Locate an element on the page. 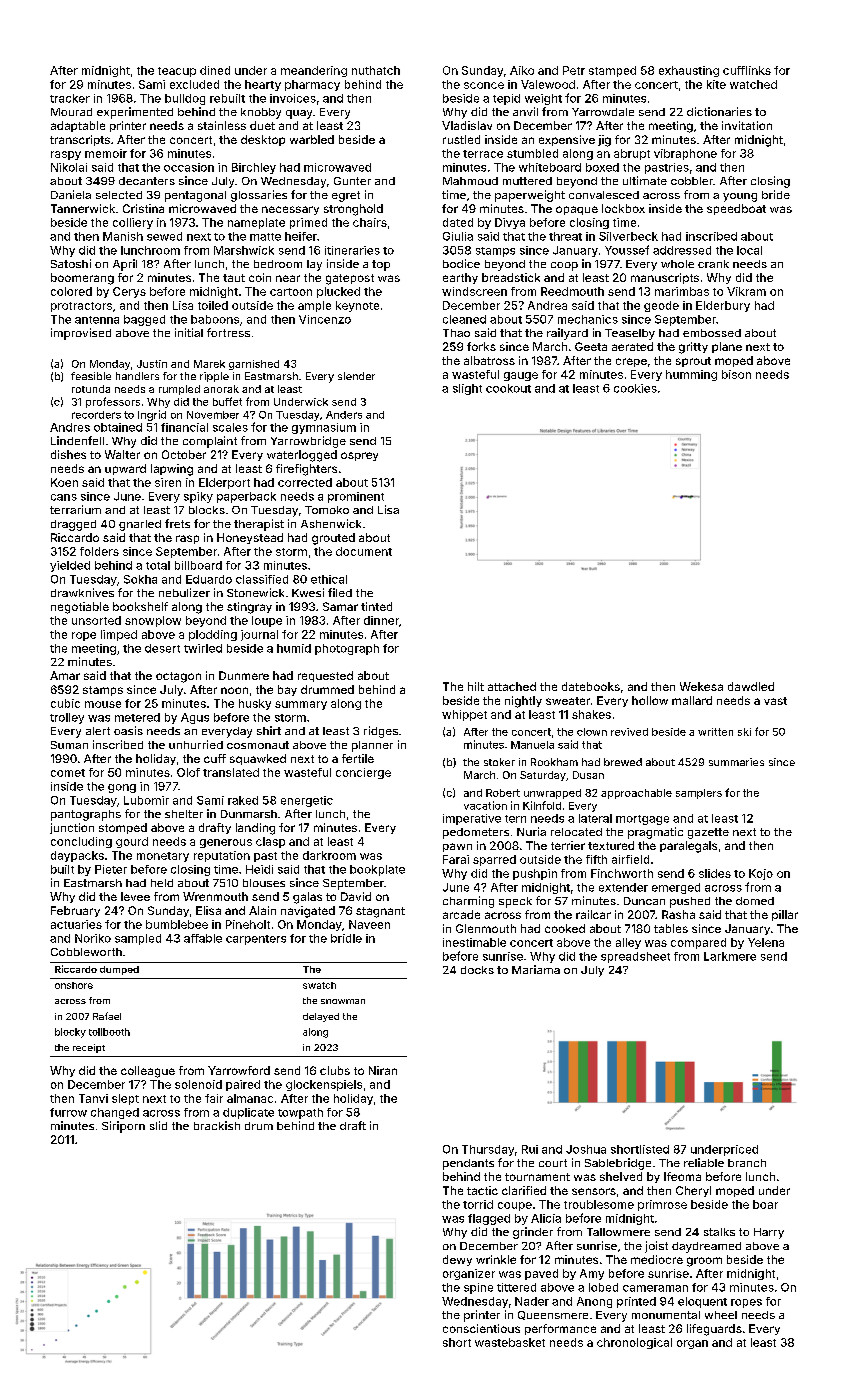 This document has height=1400, width=849. cobbler is located at coordinates (692, 181).
